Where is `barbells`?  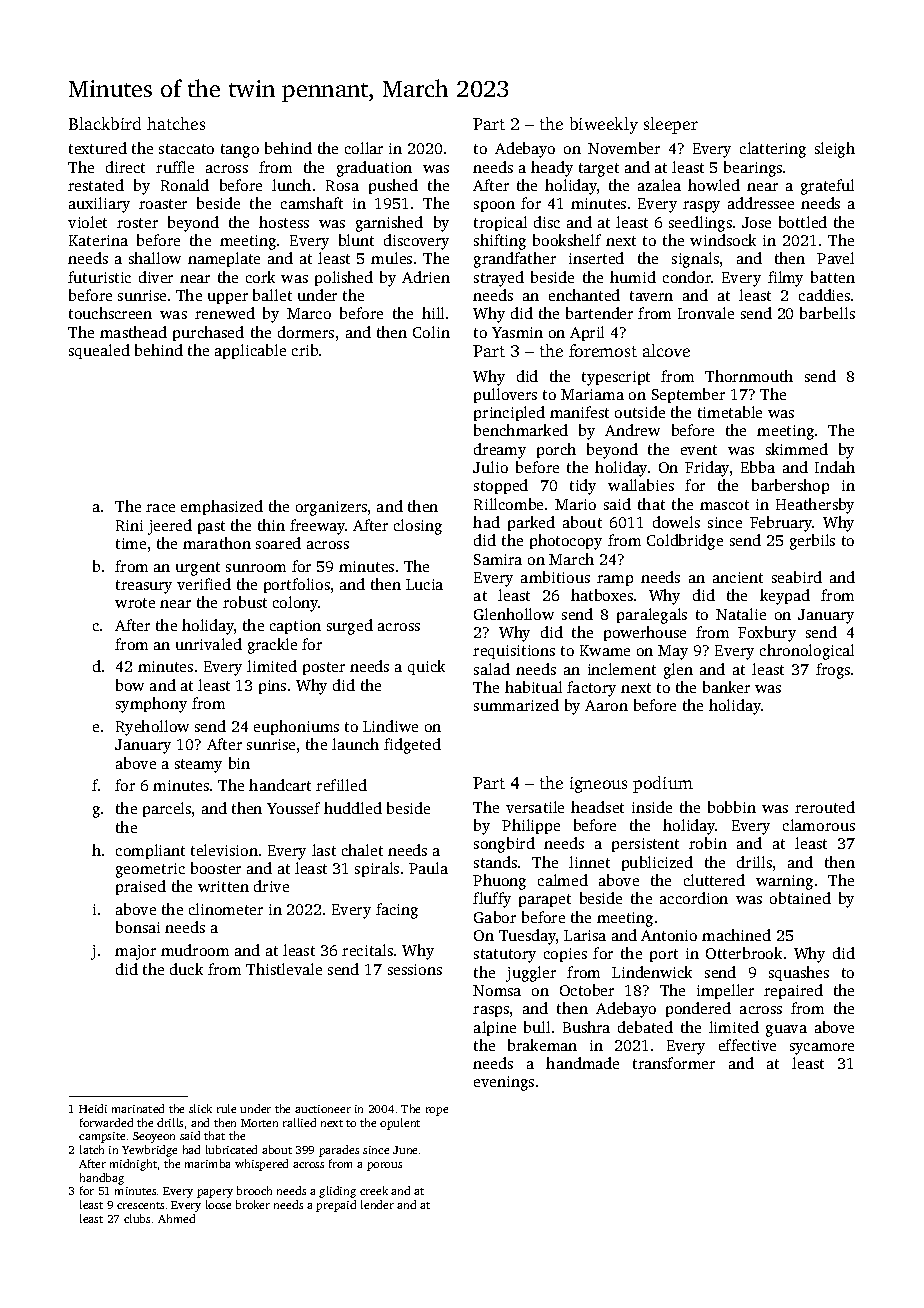 barbells is located at coordinates (827, 313).
